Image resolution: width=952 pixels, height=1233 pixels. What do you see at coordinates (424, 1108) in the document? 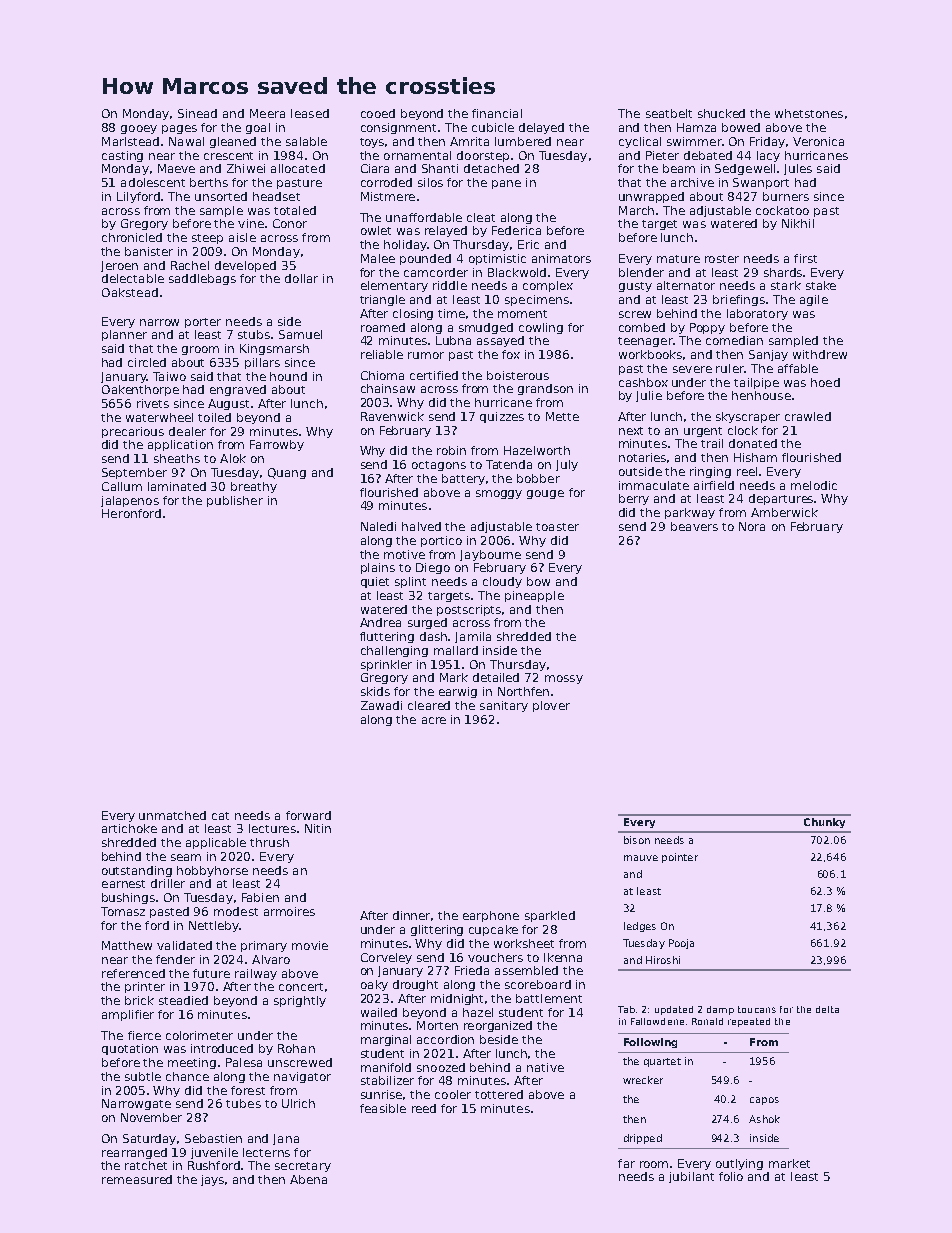
I see `reed` at bounding box center [424, 1108].
